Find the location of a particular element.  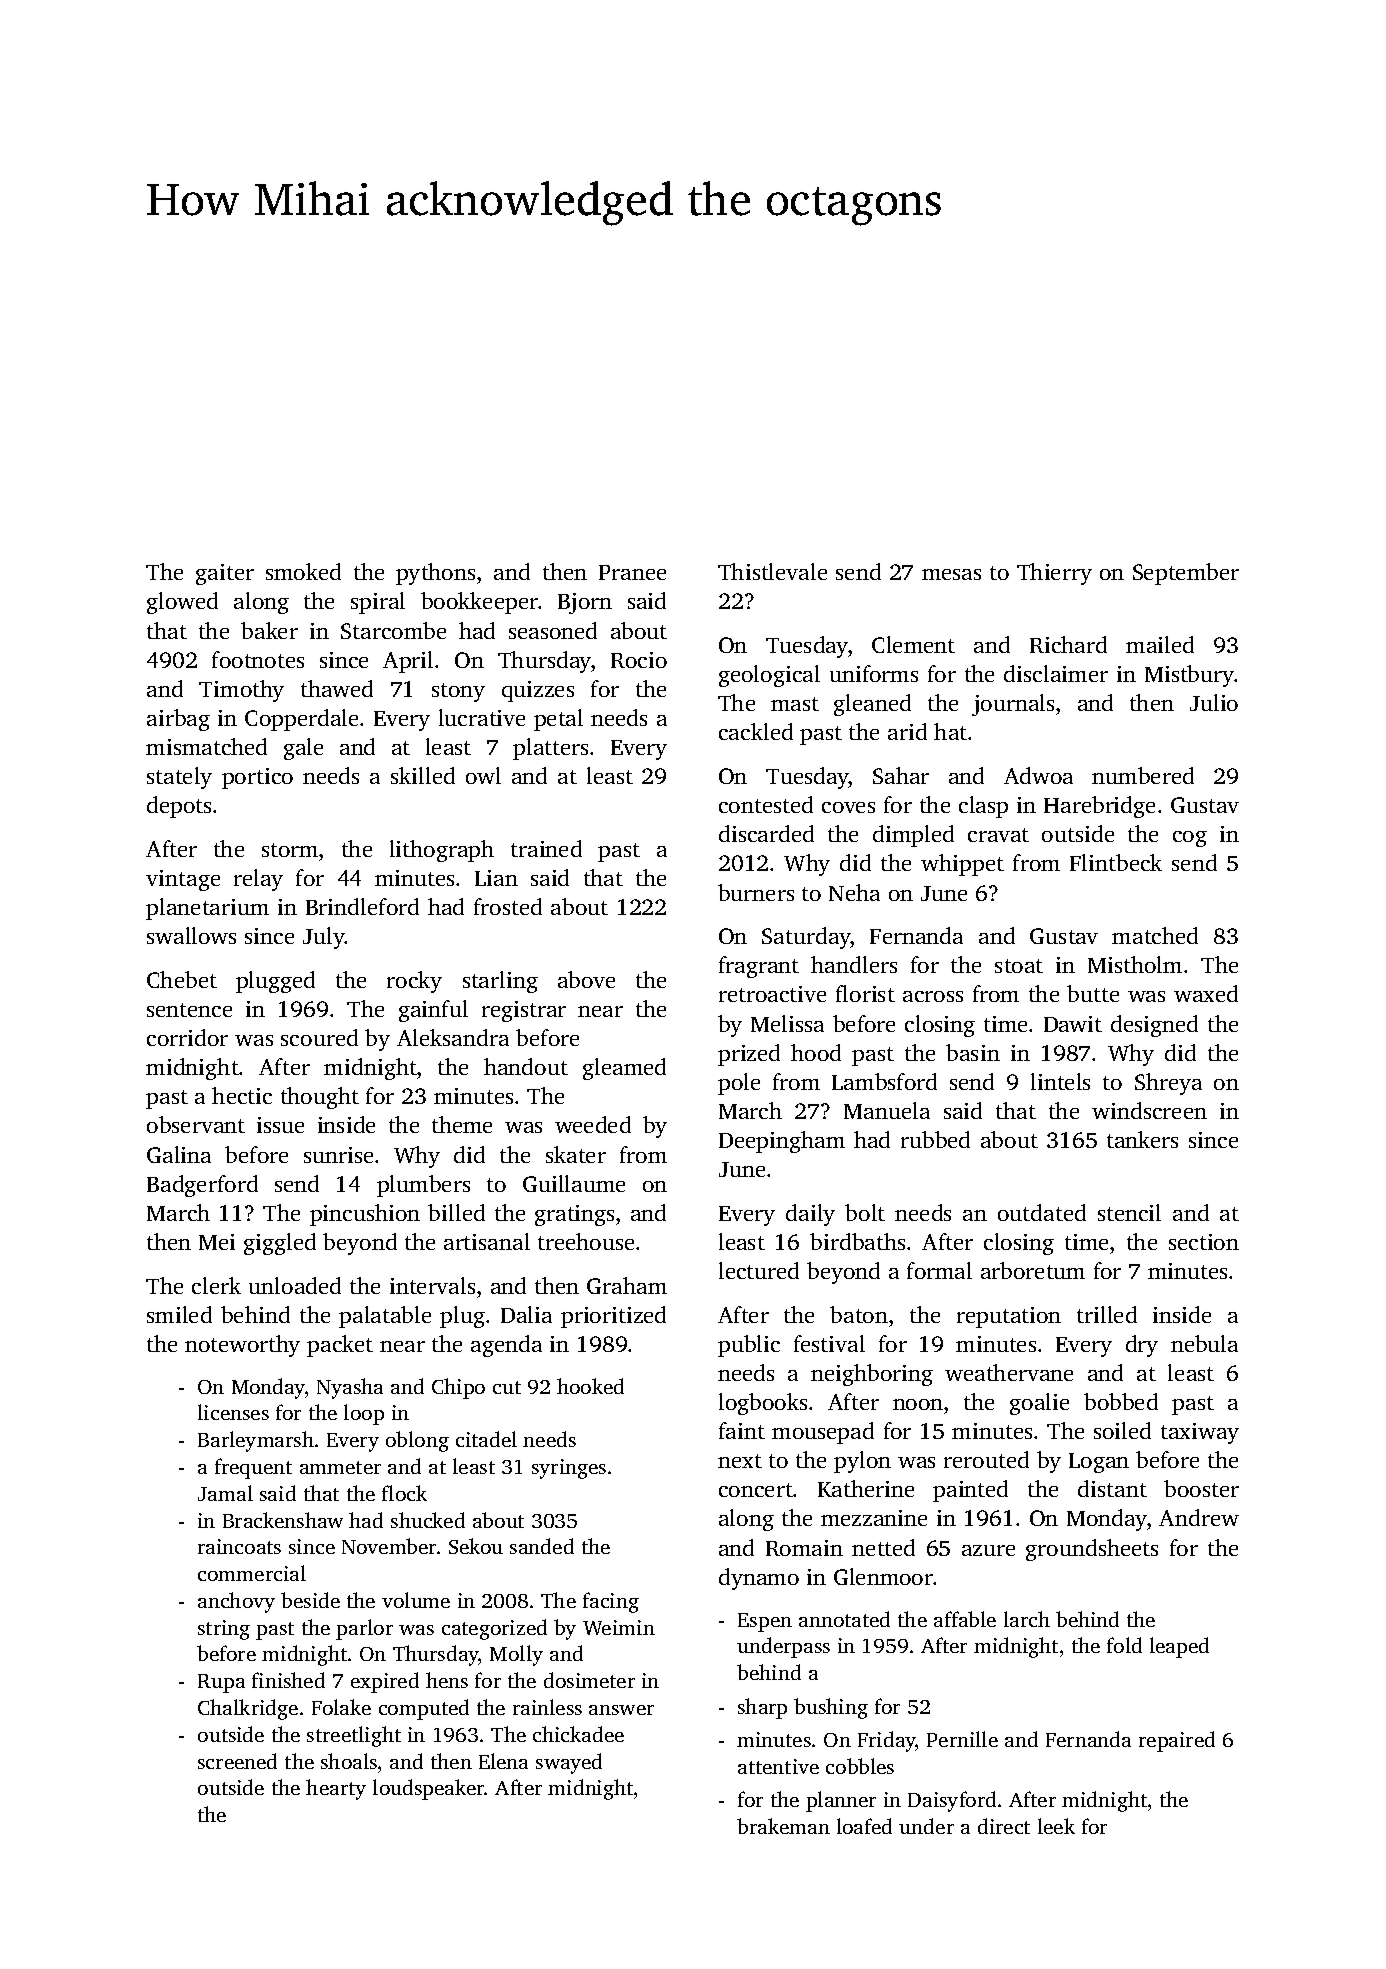

thought is located at coordinates (320, 1098).
